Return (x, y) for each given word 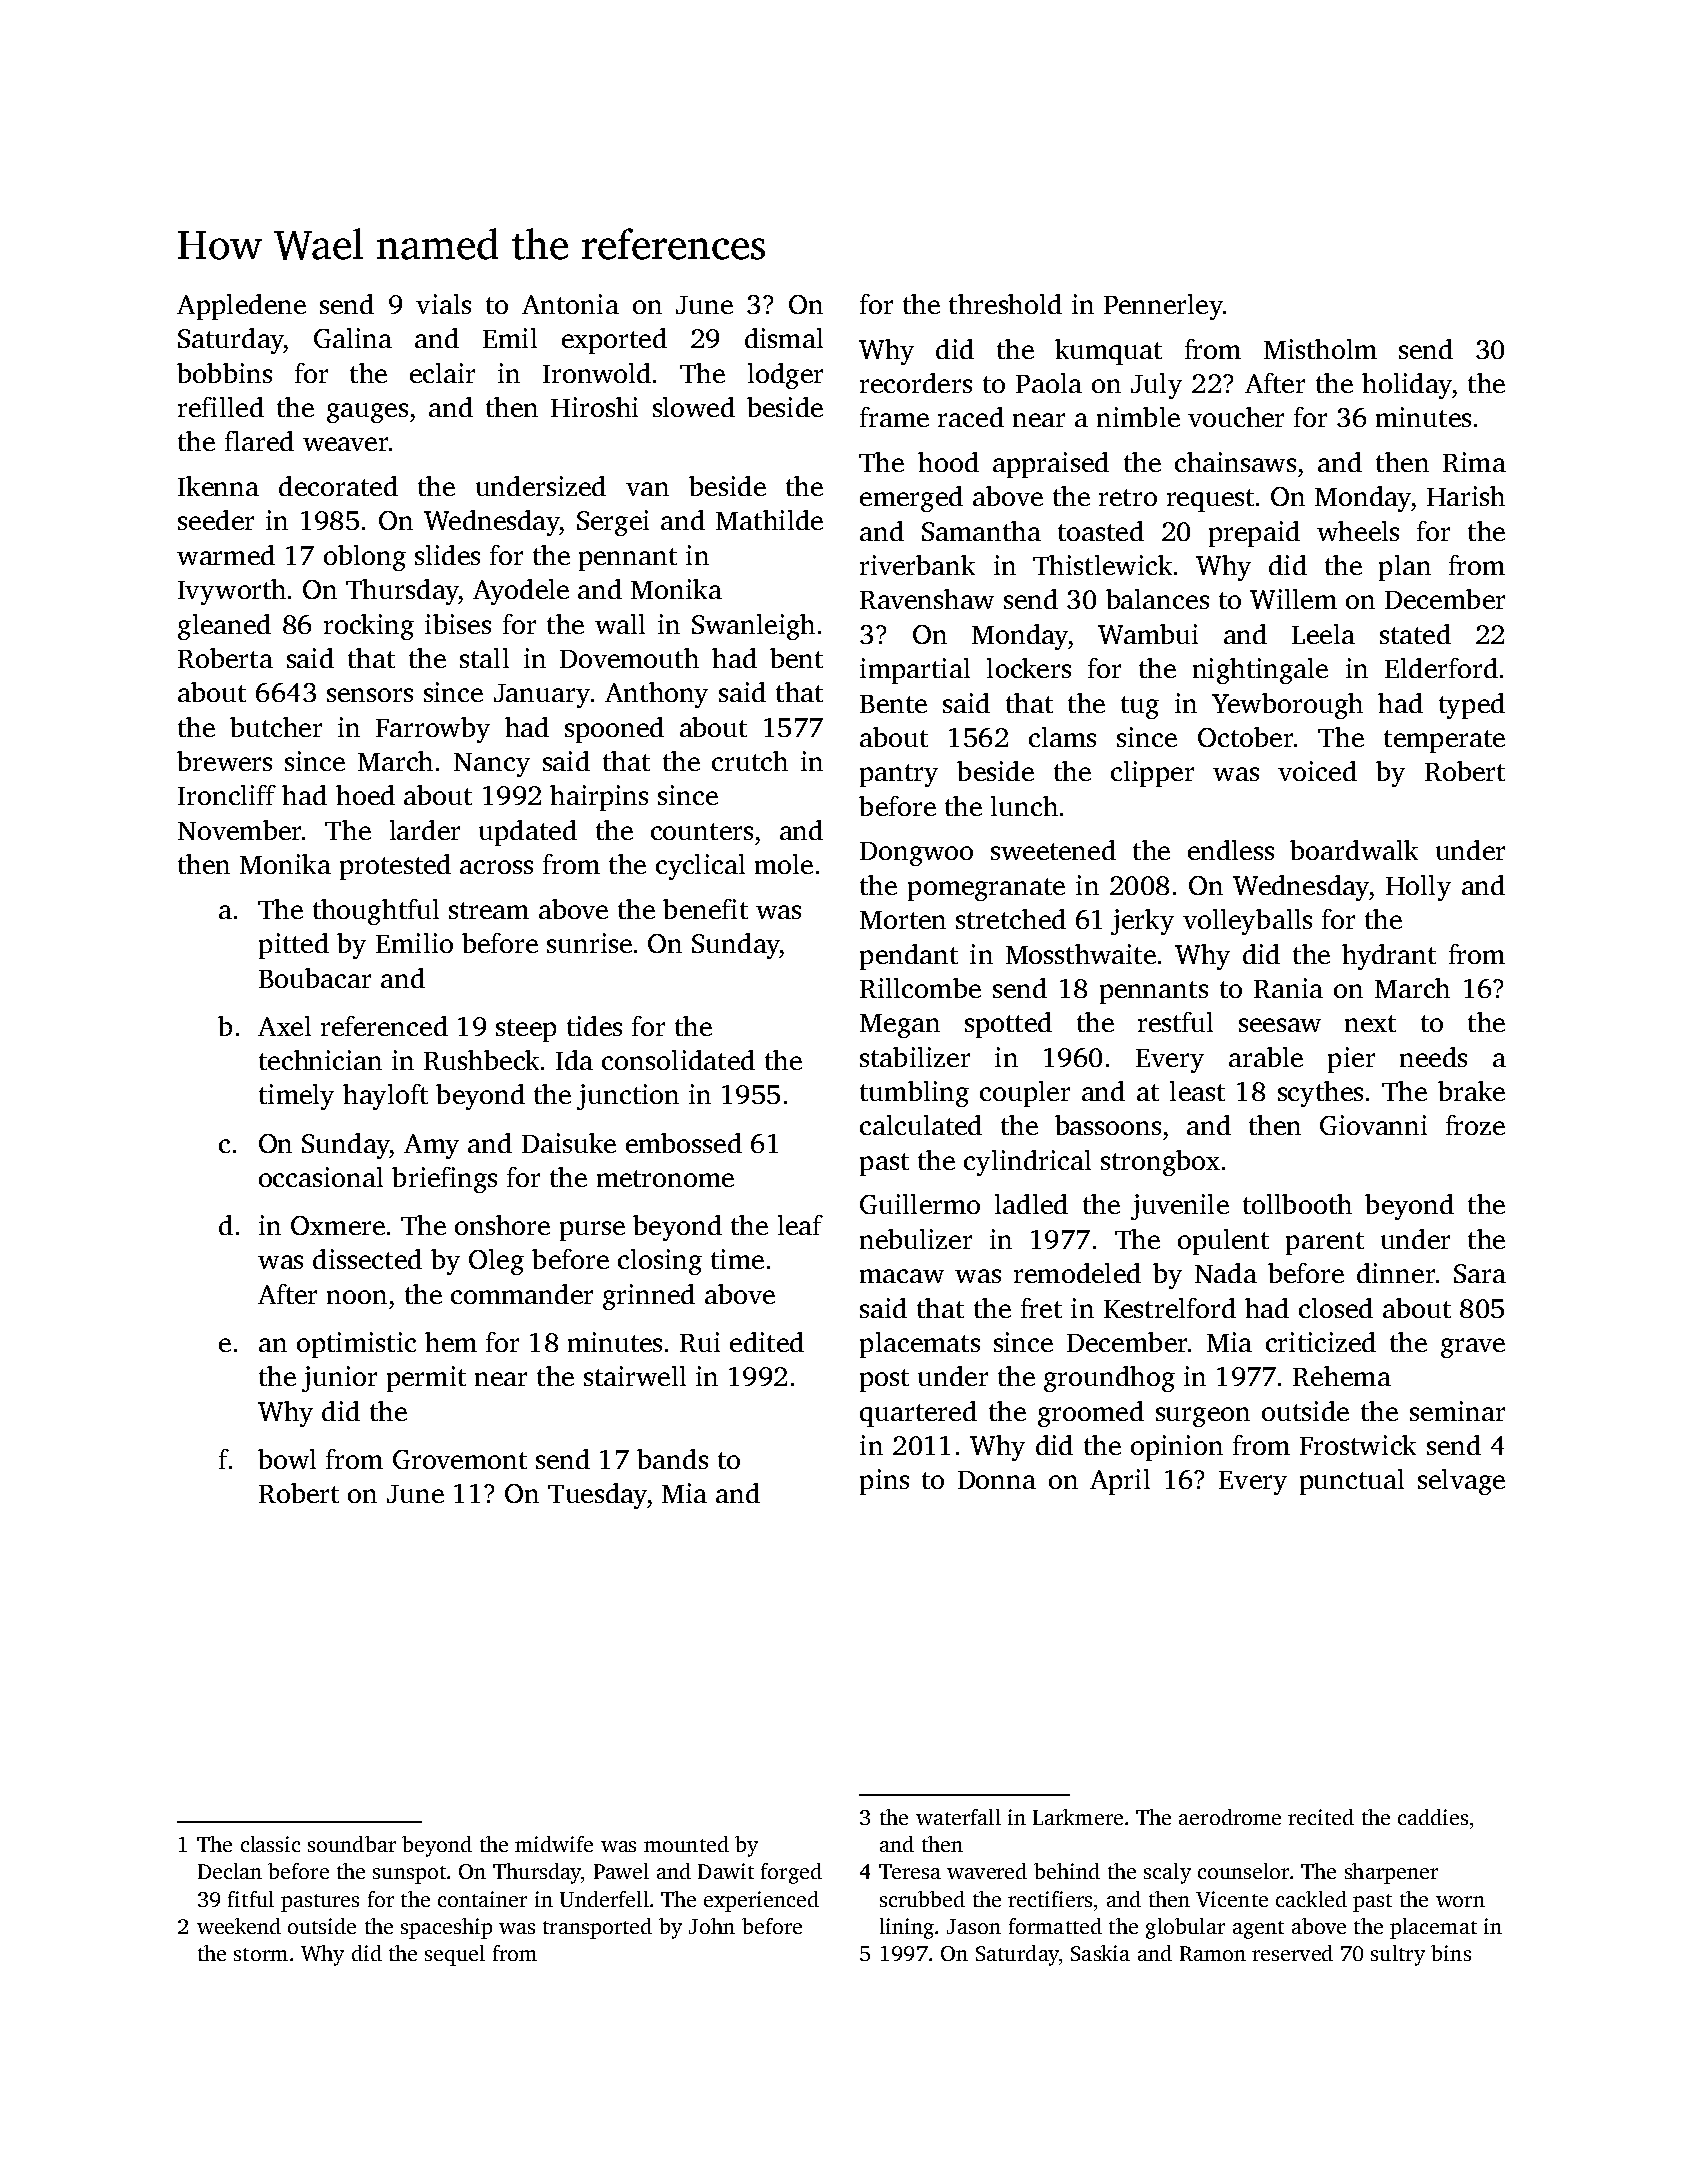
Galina (353, 338)
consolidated (678, 1060)
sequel (455, 1955)
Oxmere (338, 1225)
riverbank (917, 565)
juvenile (1180, 1207)
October (1245, 737)
